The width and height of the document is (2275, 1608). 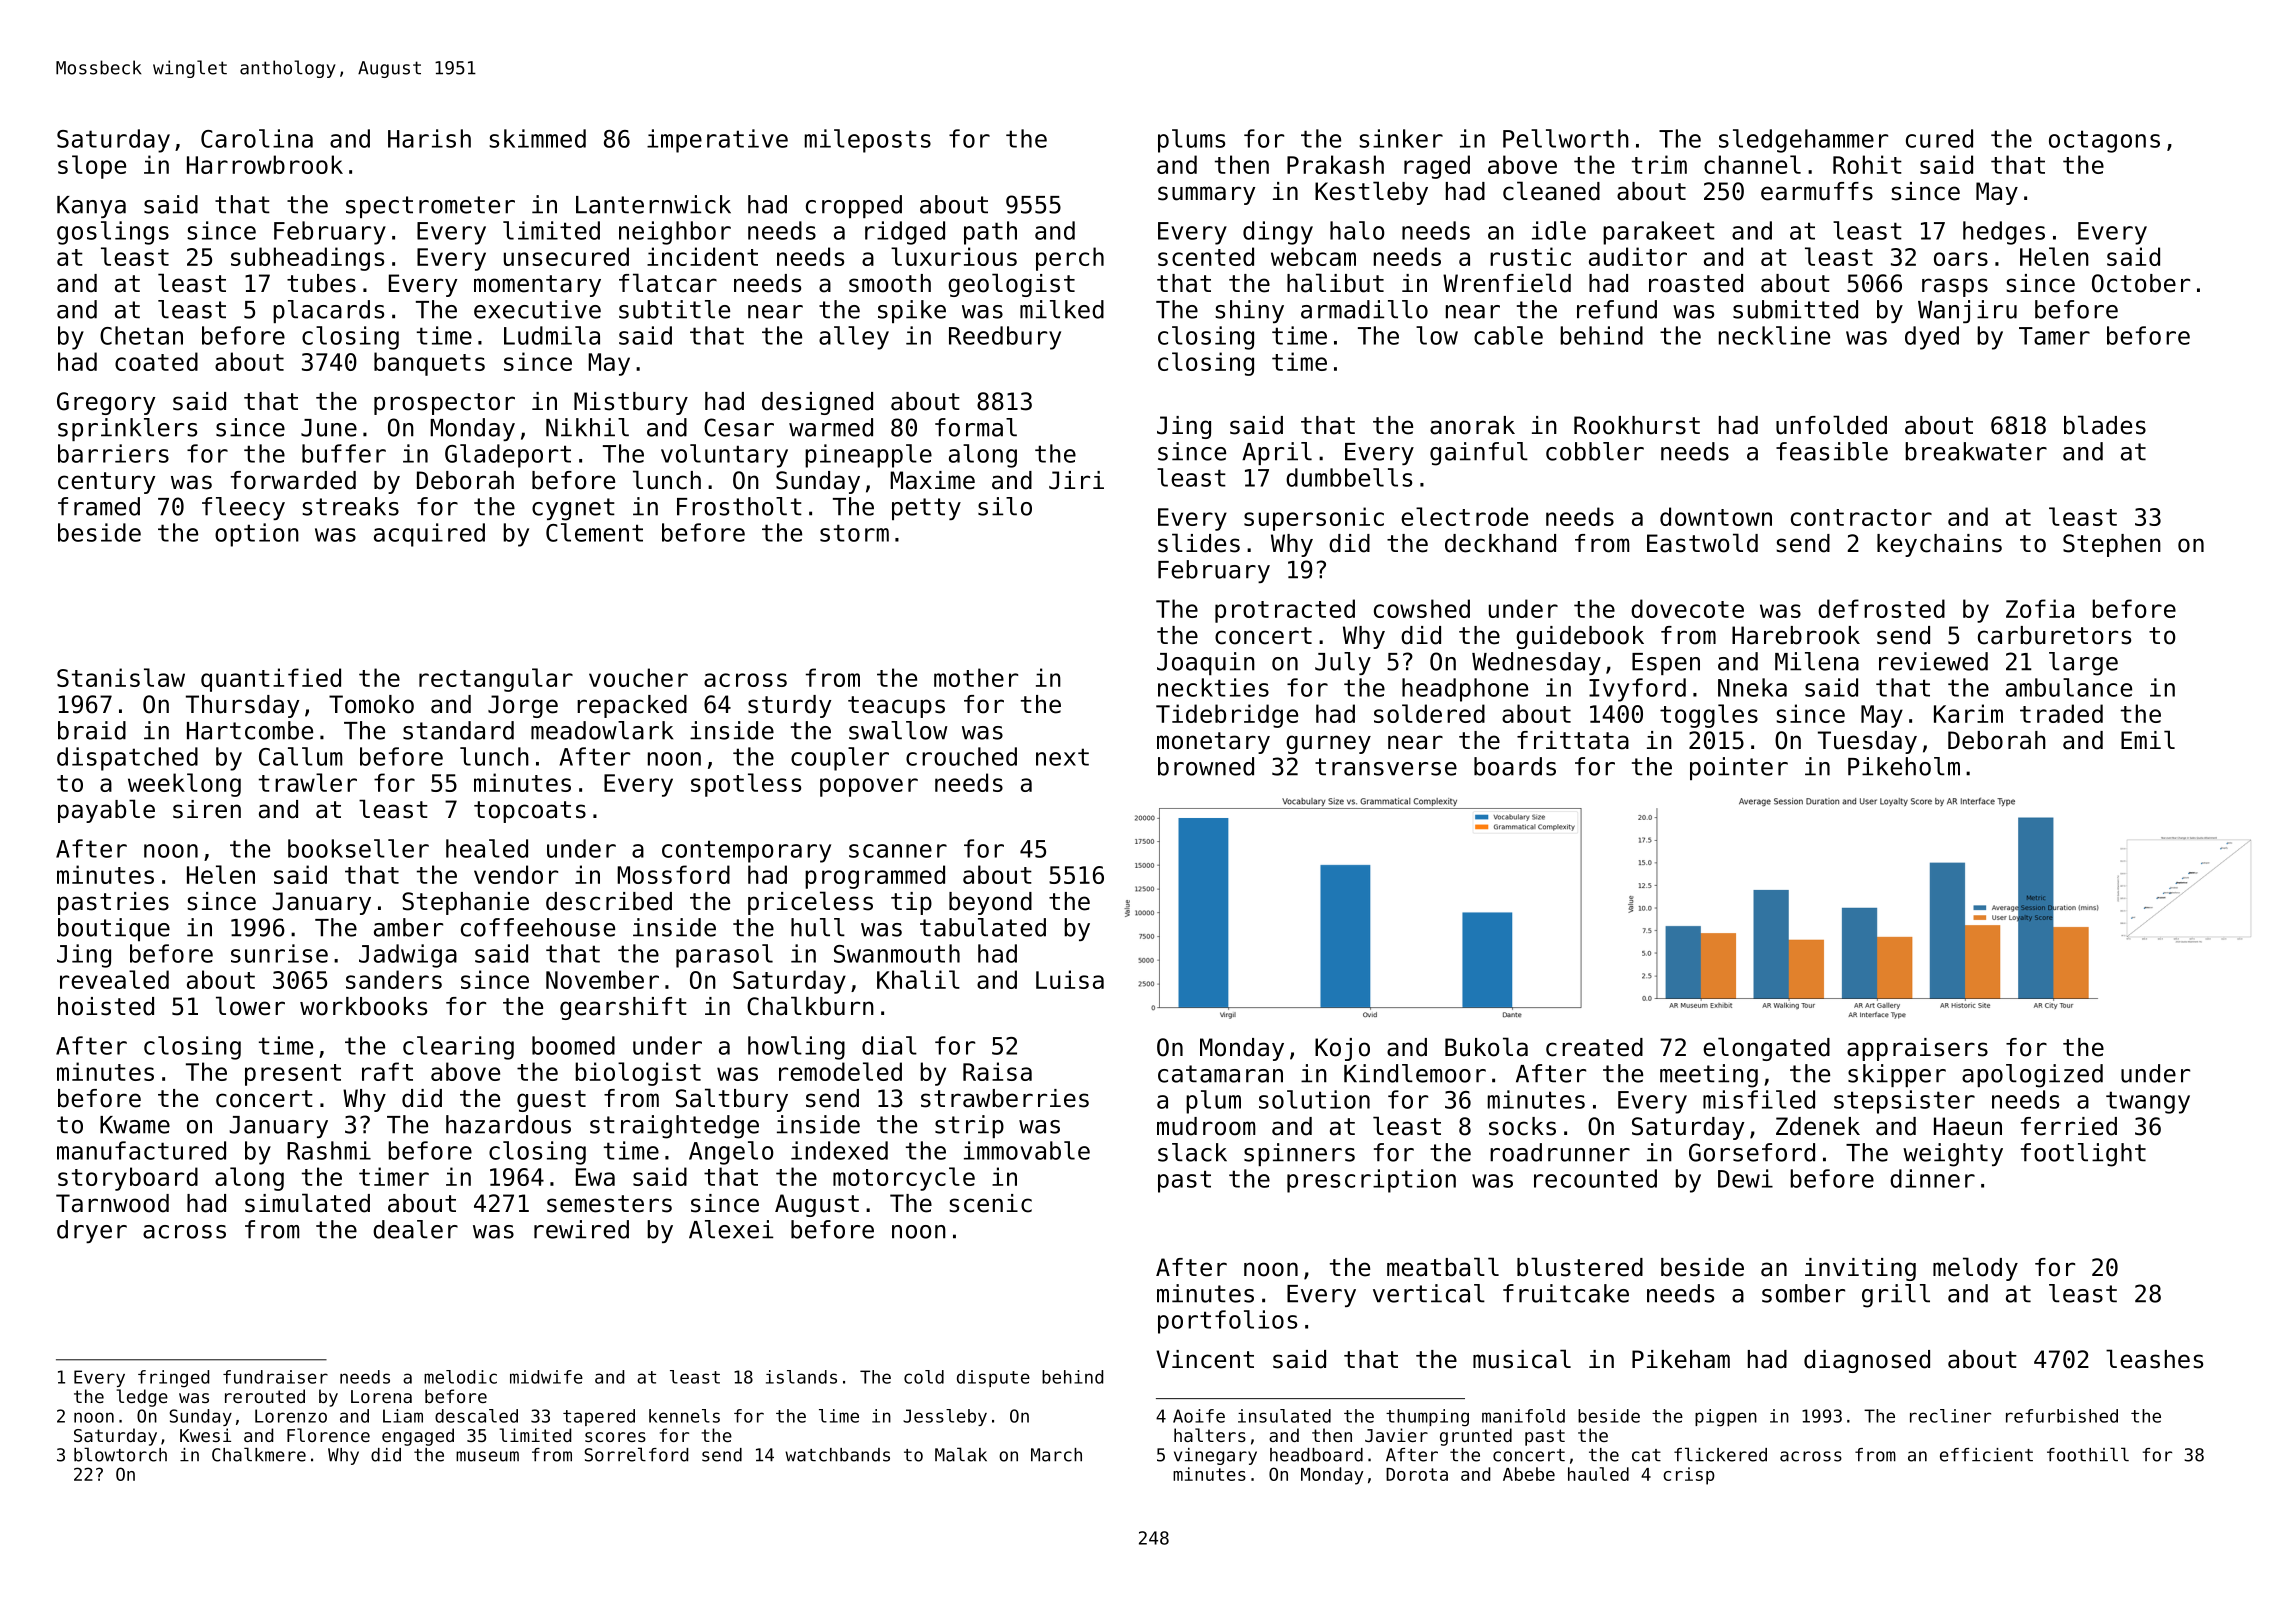 I want to click on skimmed, so click(x=537, y=138).
